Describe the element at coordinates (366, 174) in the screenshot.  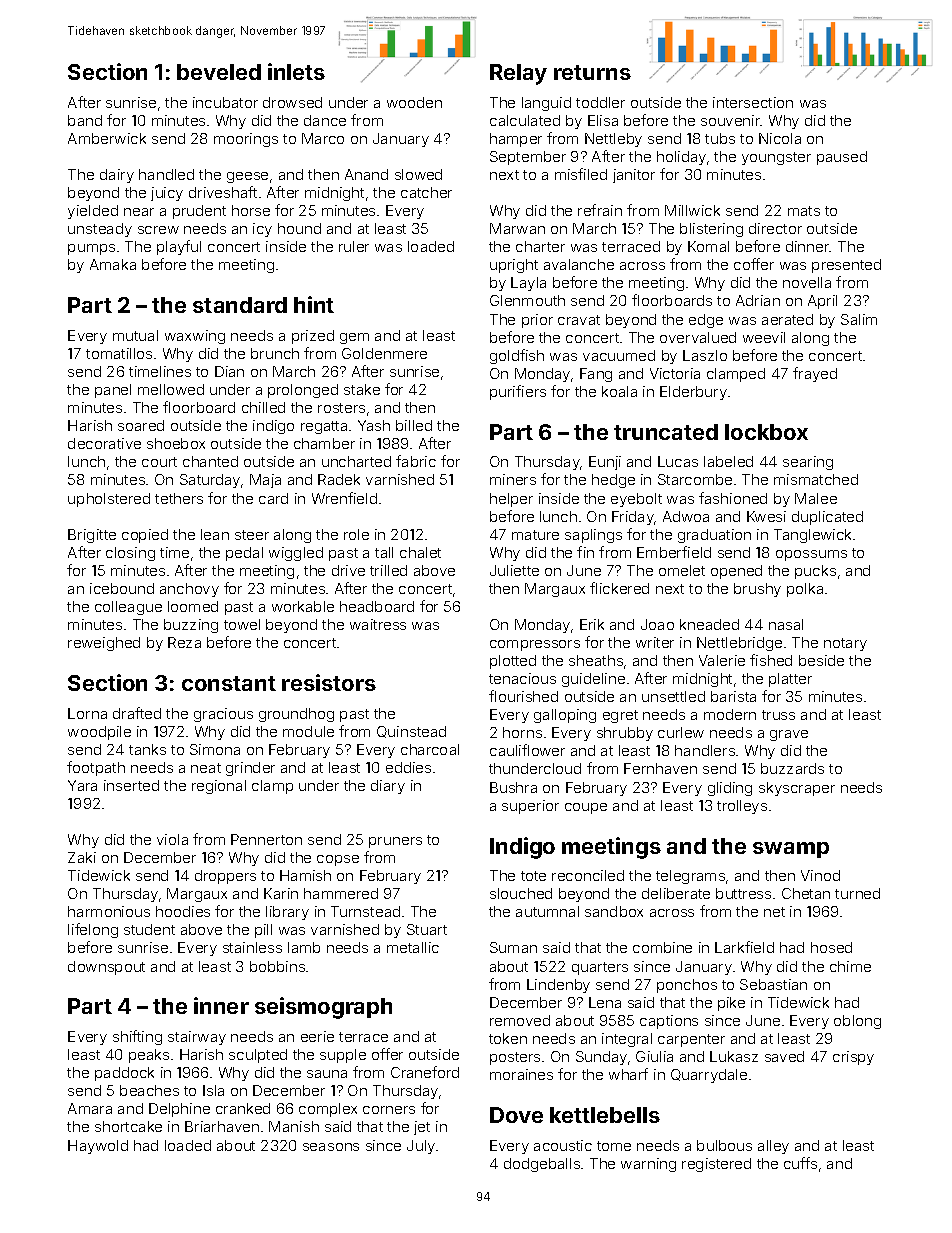
I see `Anand` at that location.
